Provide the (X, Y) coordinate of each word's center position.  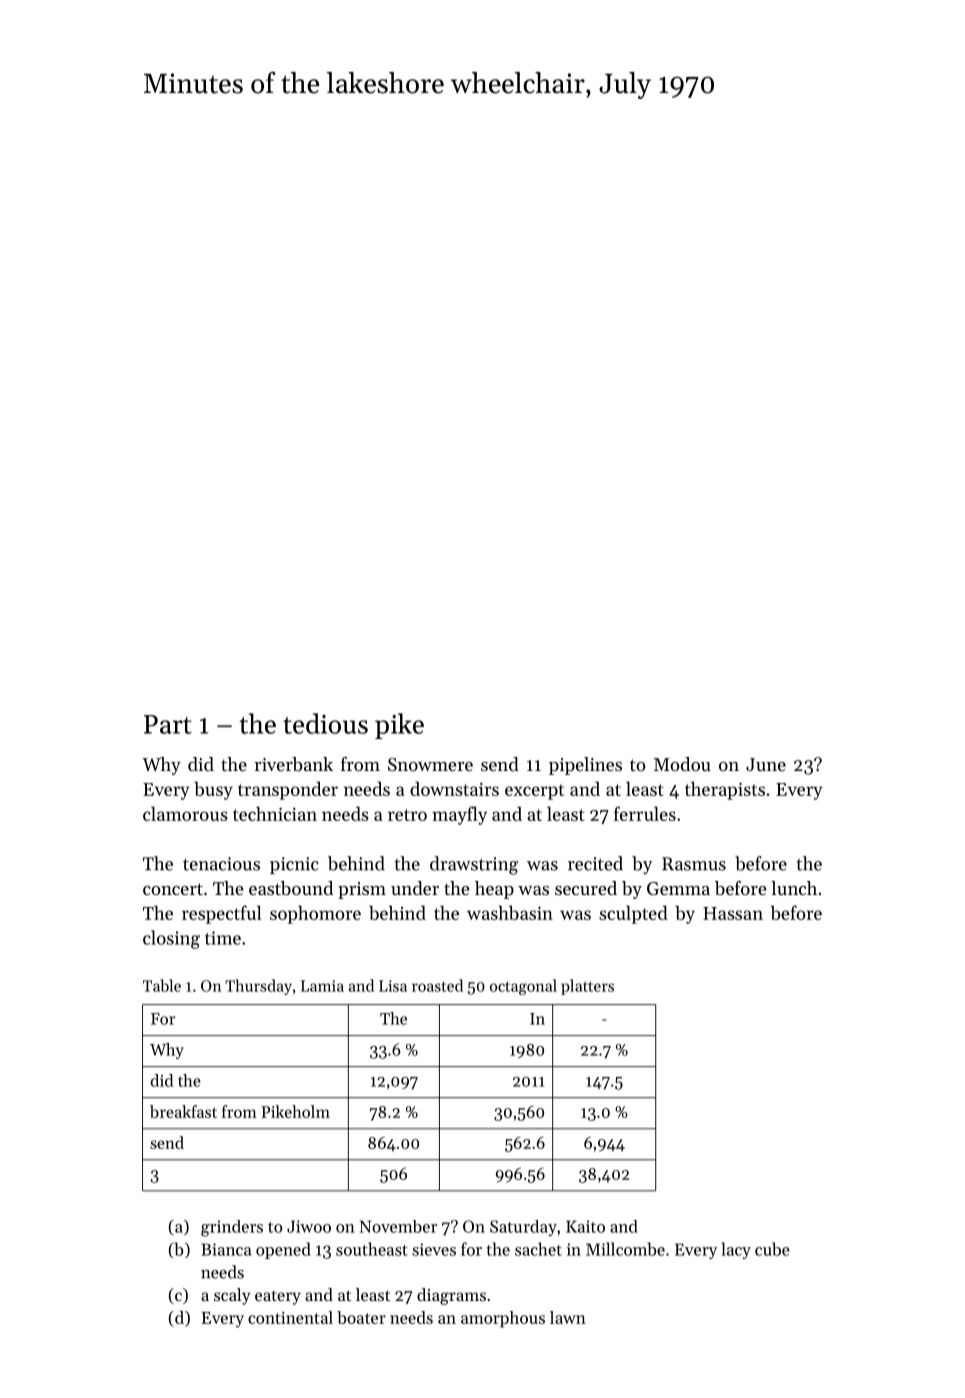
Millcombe (625, 1249)
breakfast (183, 1111)
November (398, 1226)
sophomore (315, 914)
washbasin (510, 912)
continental (290, 1317)
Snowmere (430, 764)
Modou (682, 764)
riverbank (293, 764)
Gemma (678, 888)
